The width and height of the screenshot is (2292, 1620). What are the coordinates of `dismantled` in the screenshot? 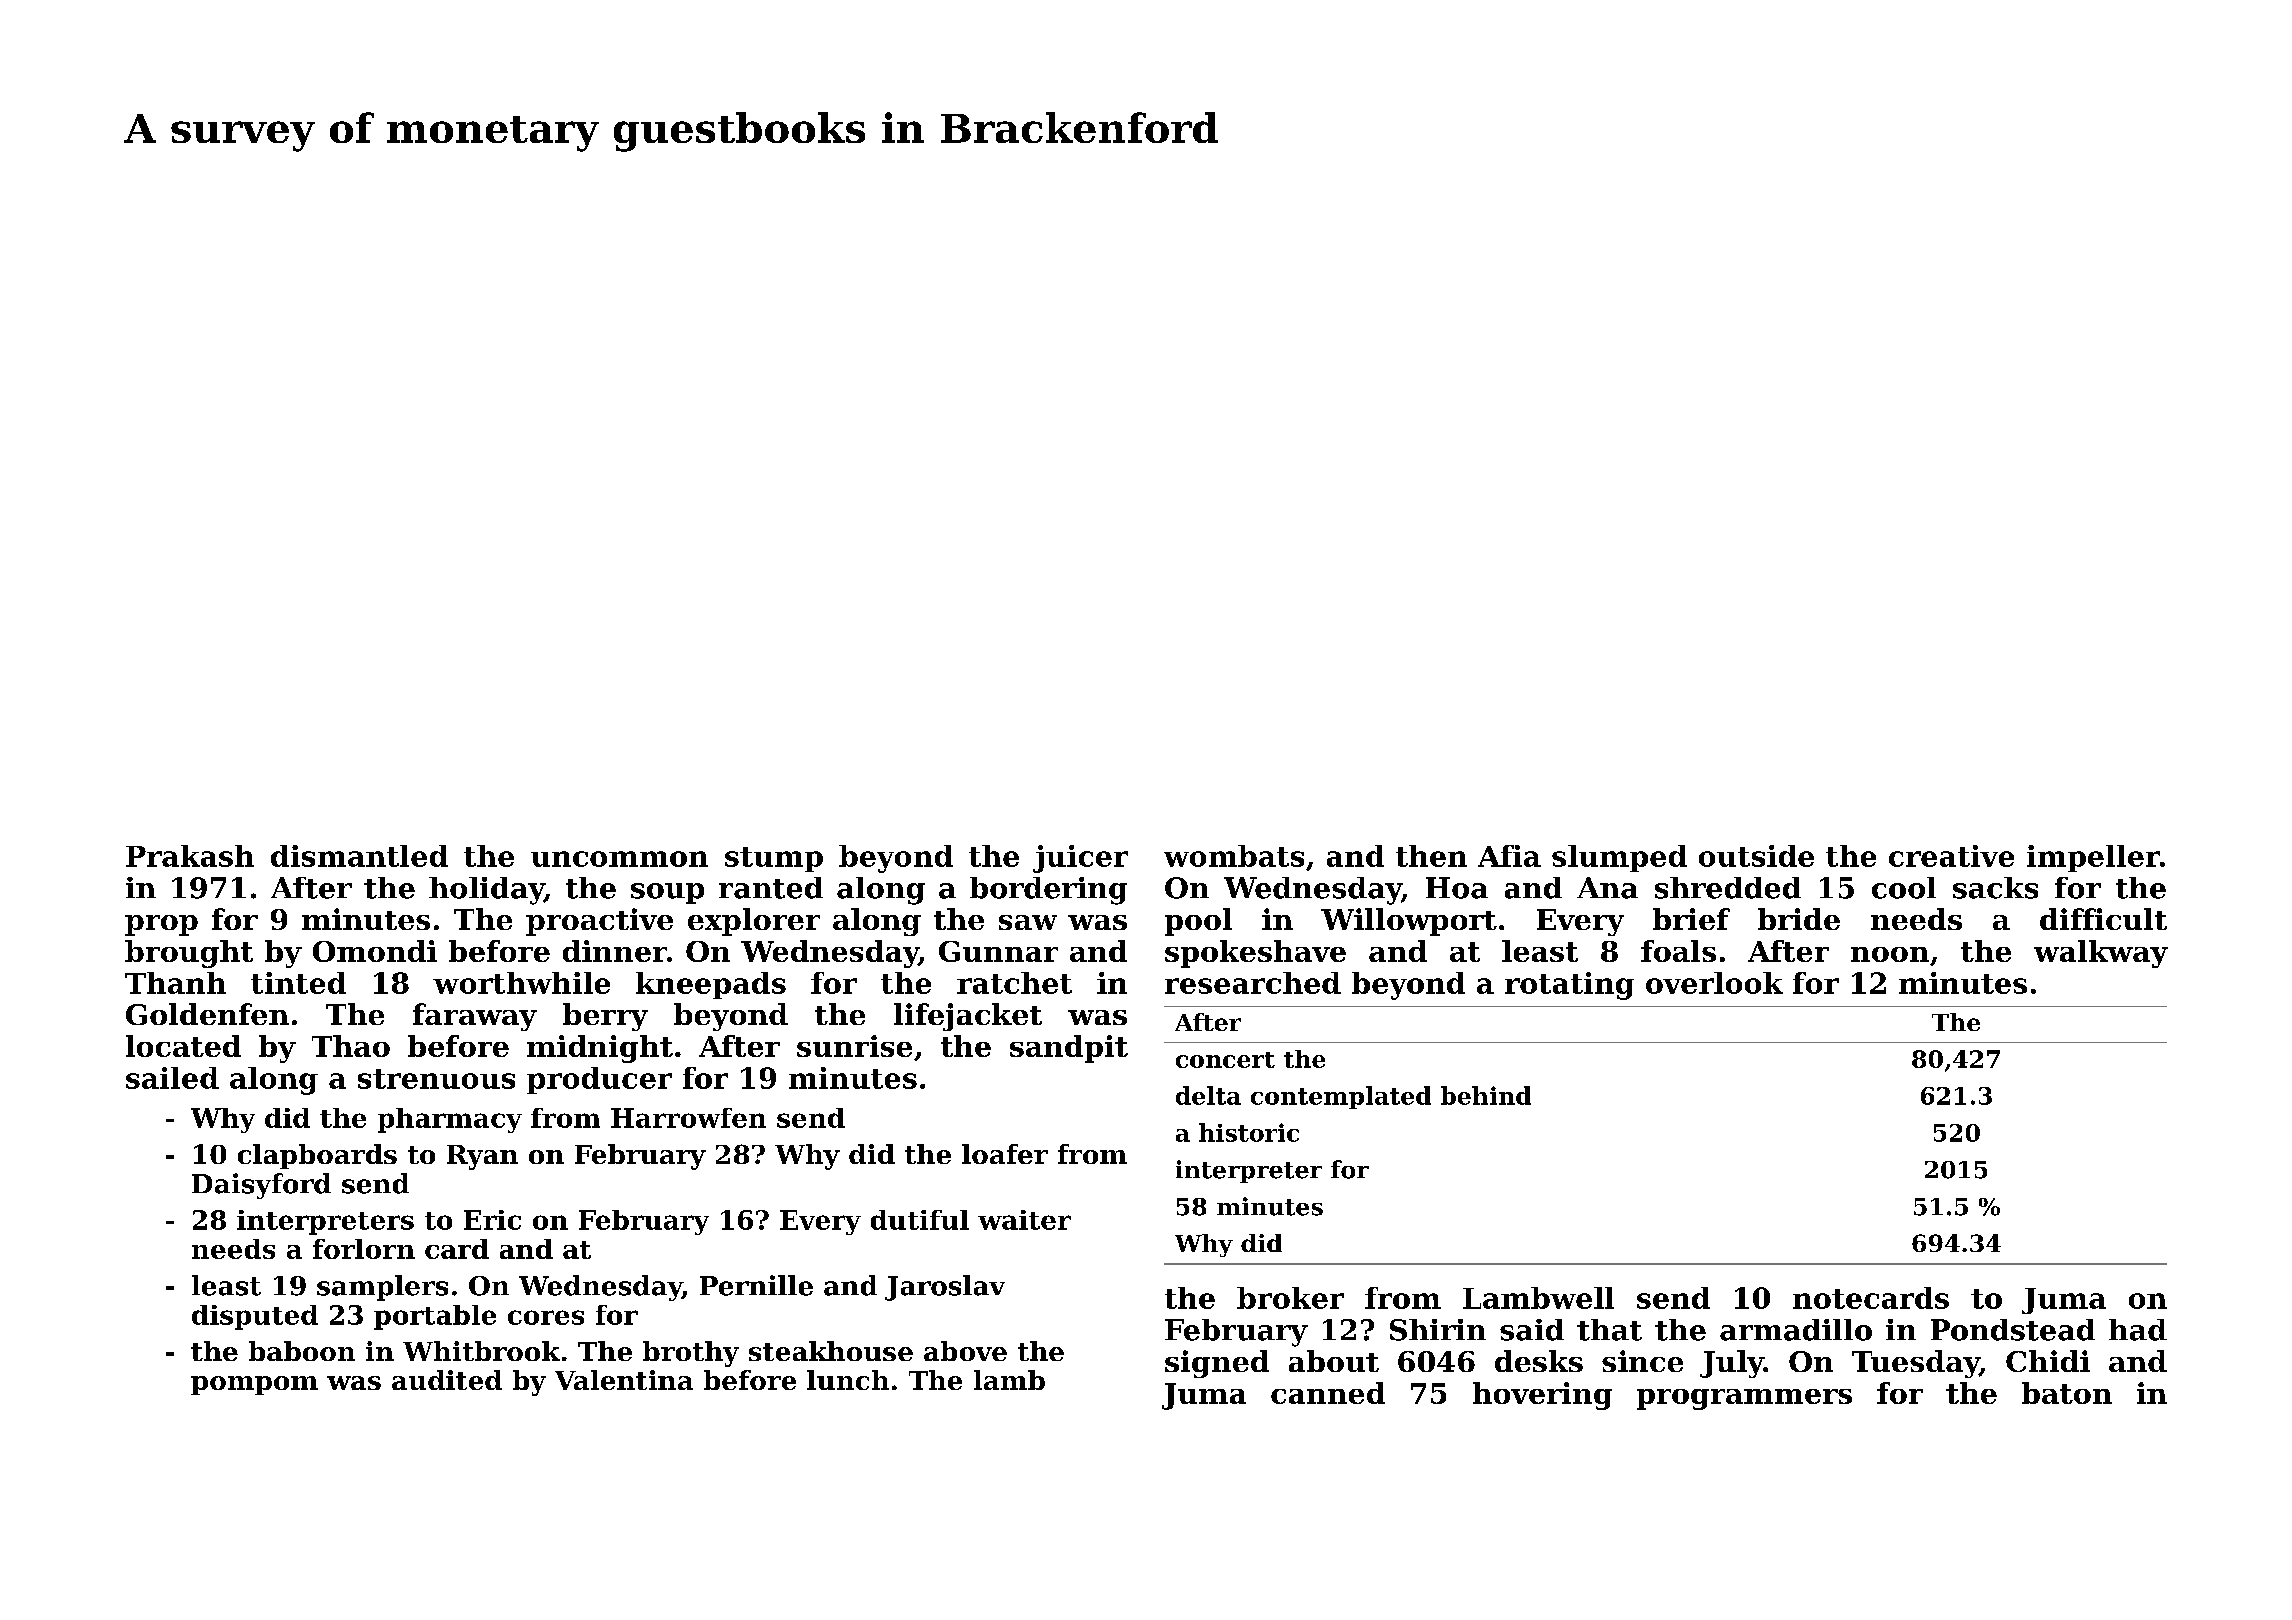 It's located at (359, 856).
